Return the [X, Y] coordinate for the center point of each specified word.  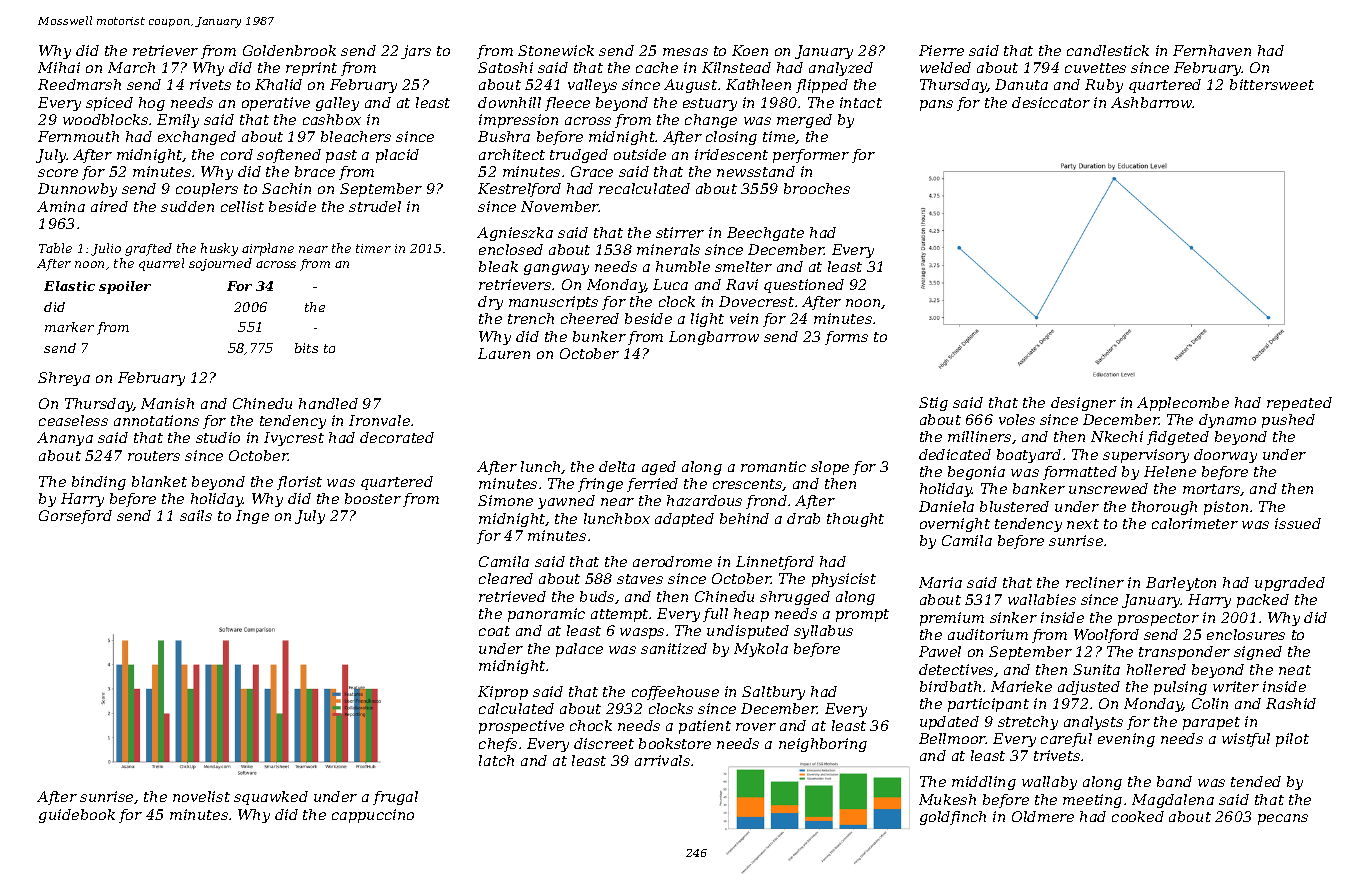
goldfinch [953, 818]
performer [811, 156]
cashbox [332, 119]
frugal [395, 798]
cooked [1138, 816]
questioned [804, 286]
